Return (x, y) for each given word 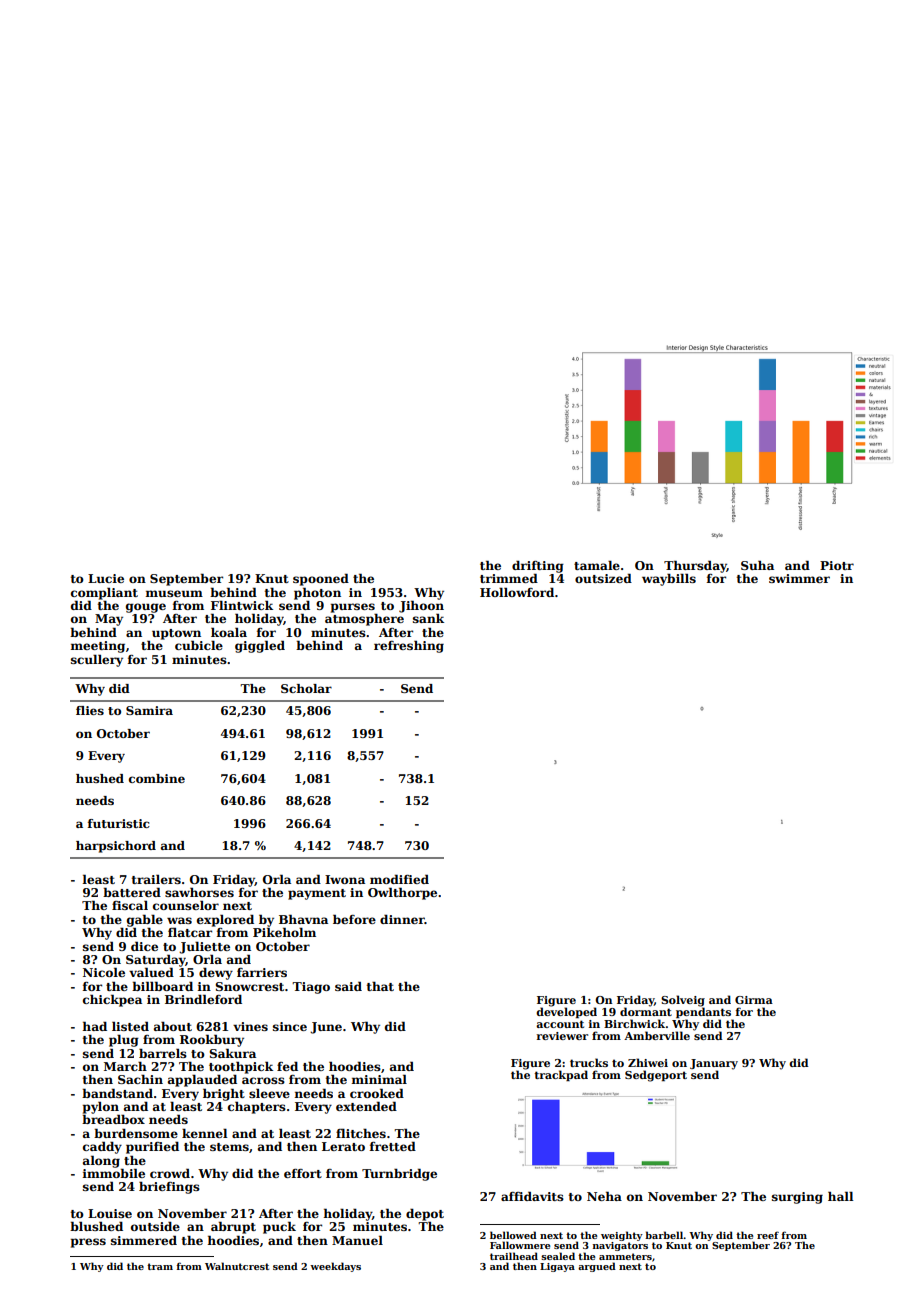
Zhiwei (648, 1062)
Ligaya (557, 1267)
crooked (377, 1093)
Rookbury (212, 1040)
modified (399, 879)
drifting (538, 566)
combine (157, 778)
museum (174, 593)
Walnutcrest (237, 1266)
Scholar (306, 688)
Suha (757, 565)
